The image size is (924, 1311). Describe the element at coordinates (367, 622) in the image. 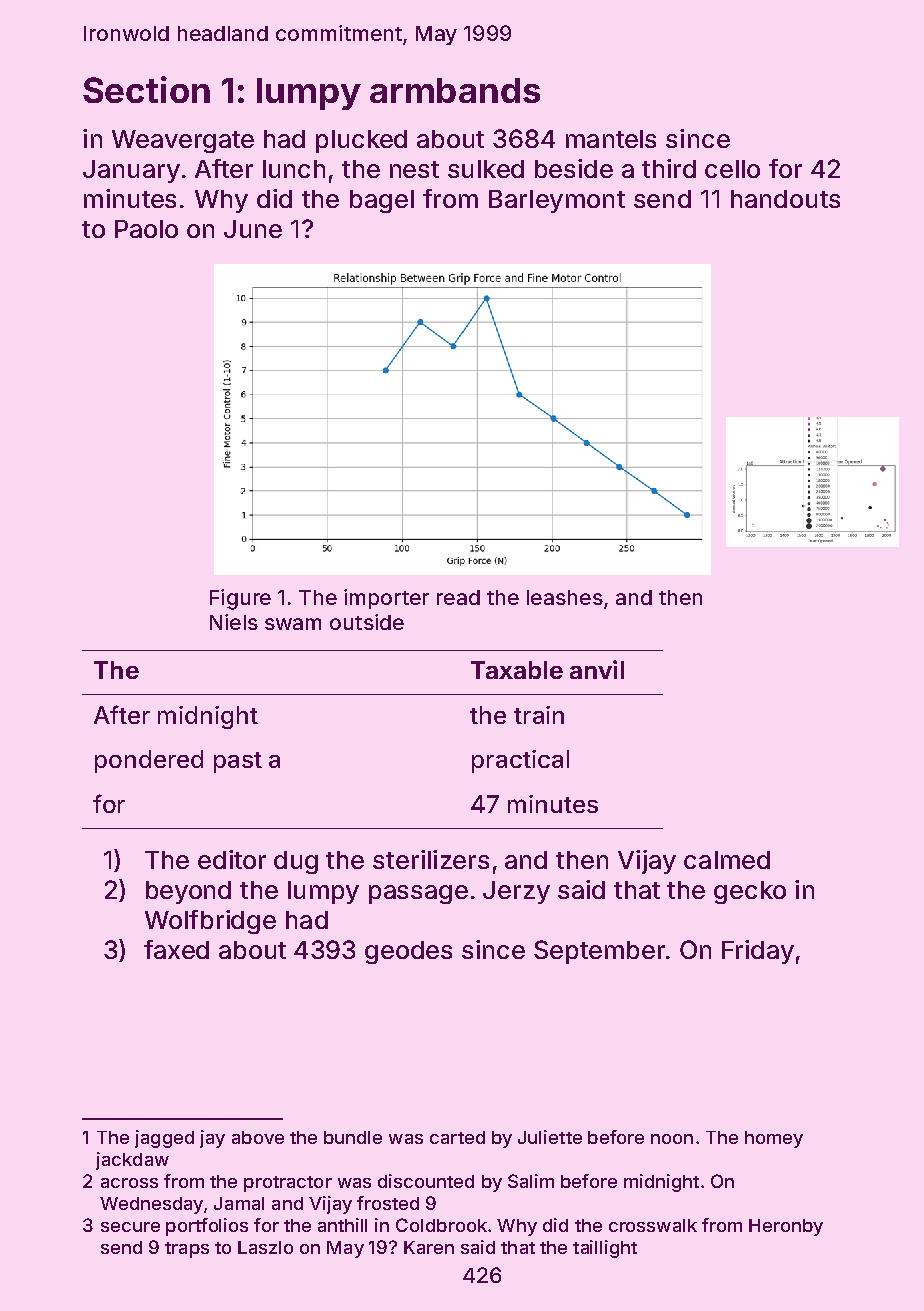

I see `outside` at that location.
